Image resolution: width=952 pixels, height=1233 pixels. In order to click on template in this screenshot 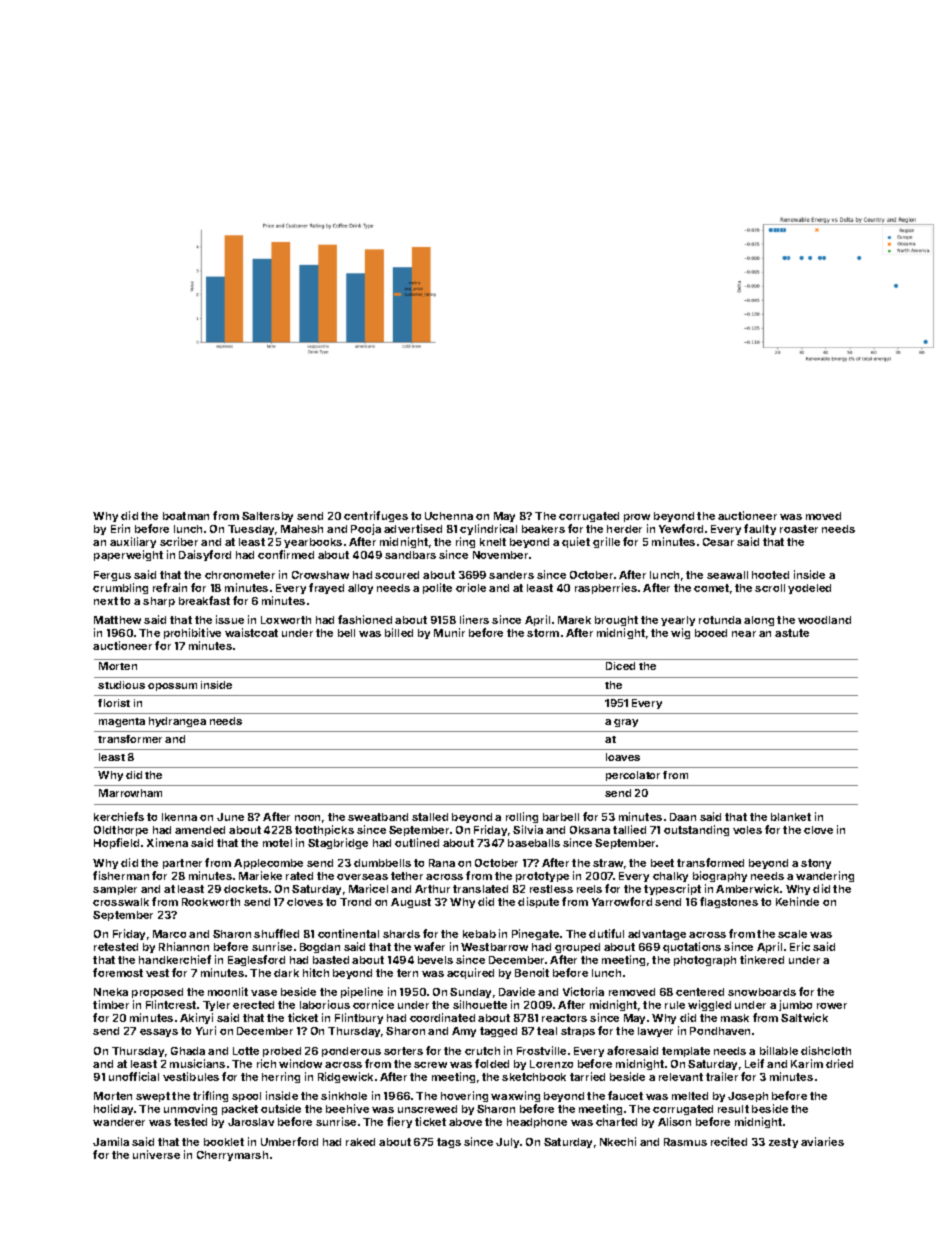, I will do `click(686, 1052)`.
